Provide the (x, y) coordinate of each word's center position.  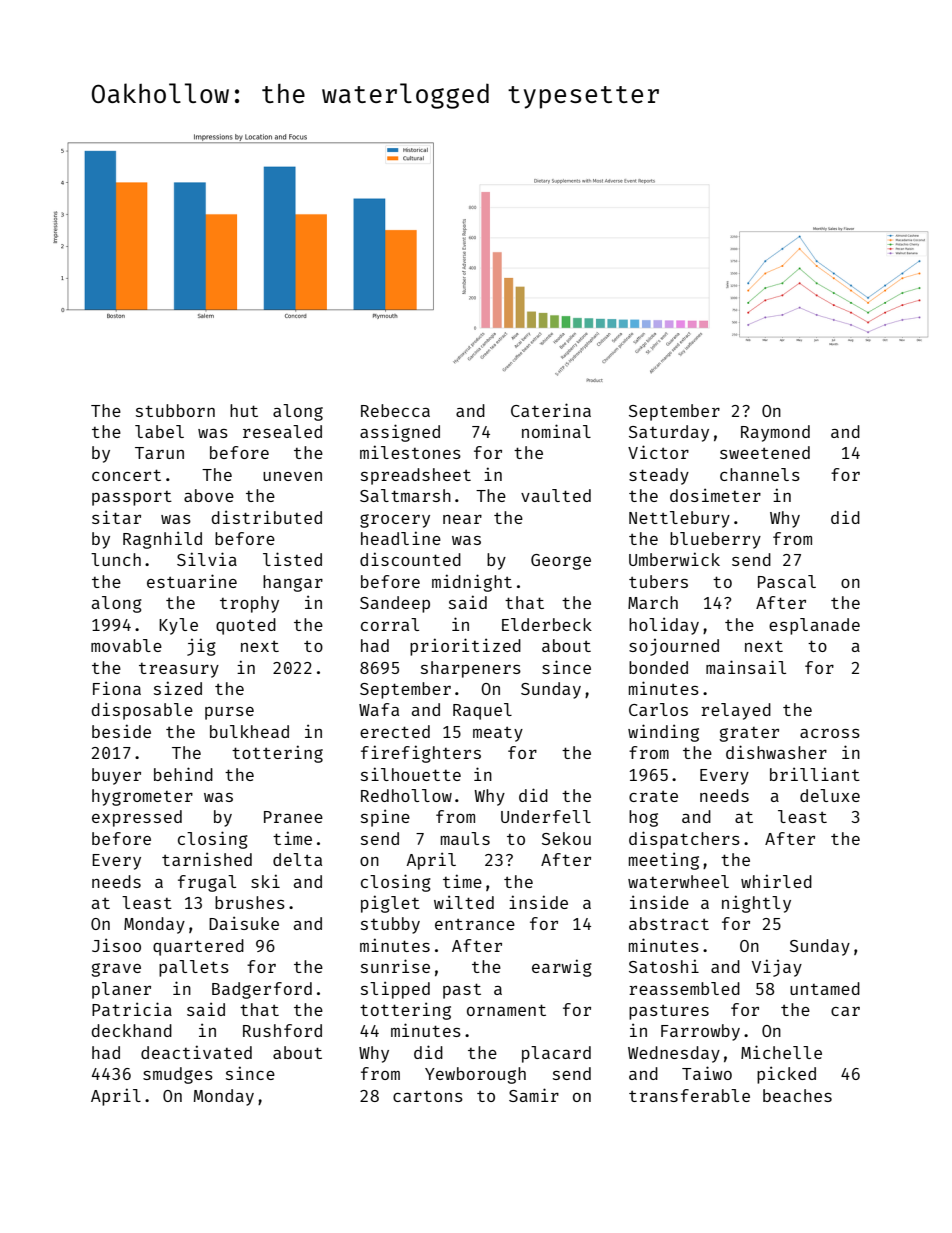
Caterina (551, 410)
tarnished (207, 859)
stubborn (175, 410)
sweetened (765, 452)
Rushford (282, 1030)
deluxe (830, 795)
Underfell (546, 816)
